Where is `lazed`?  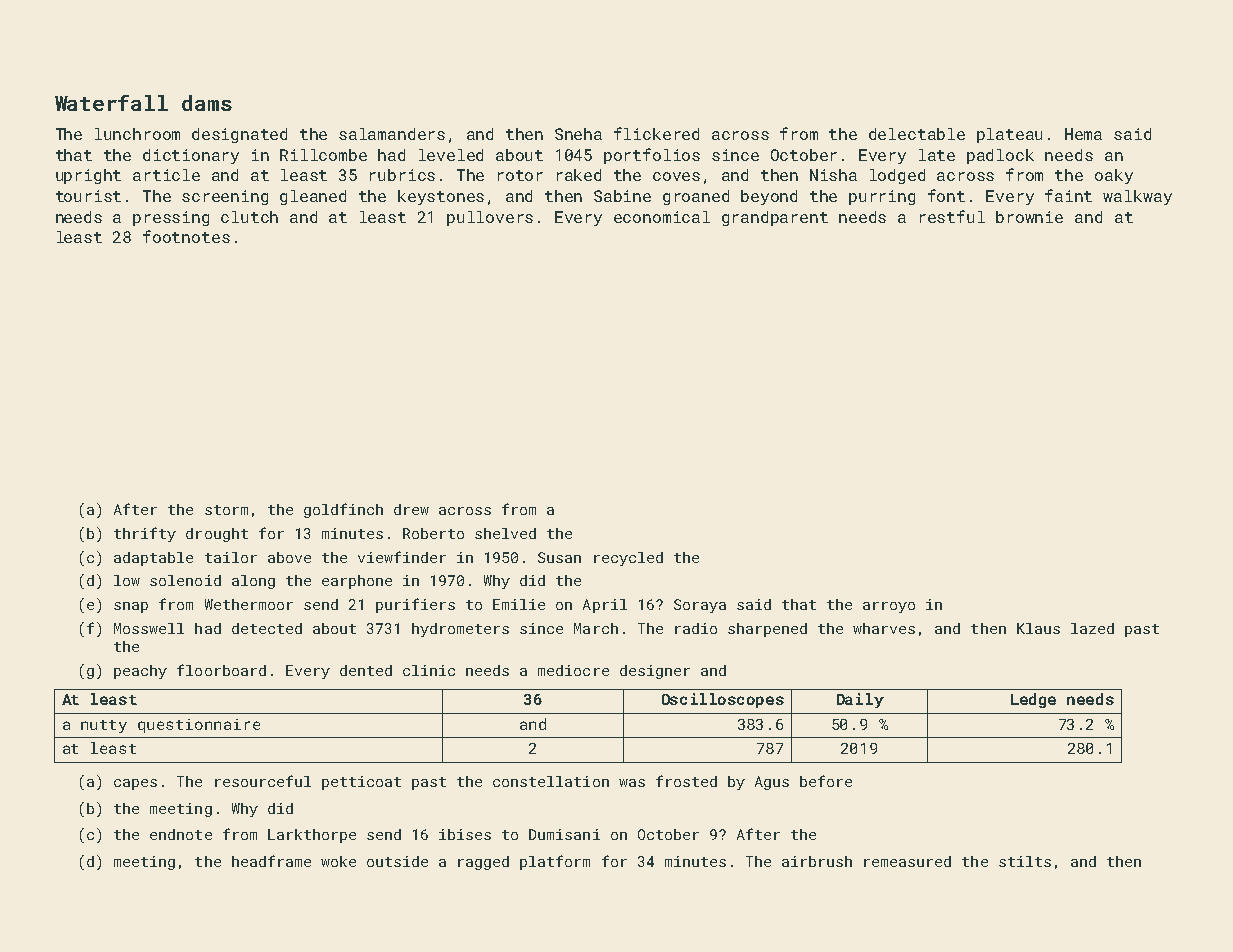
lazed is located at coordinates (1092, 628).
